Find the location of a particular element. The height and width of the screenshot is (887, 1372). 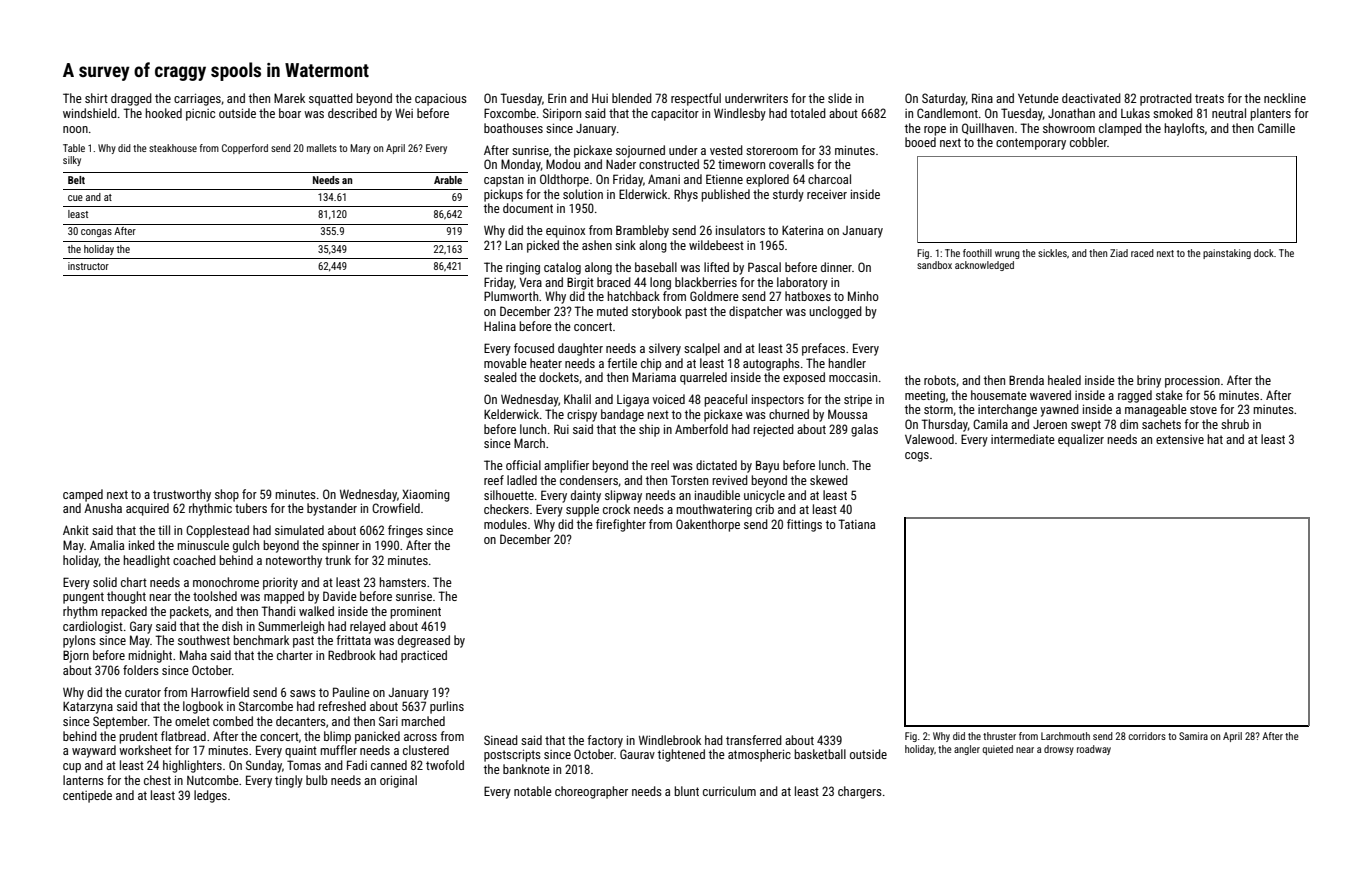

shirt is located at coordinates (96, 98).
